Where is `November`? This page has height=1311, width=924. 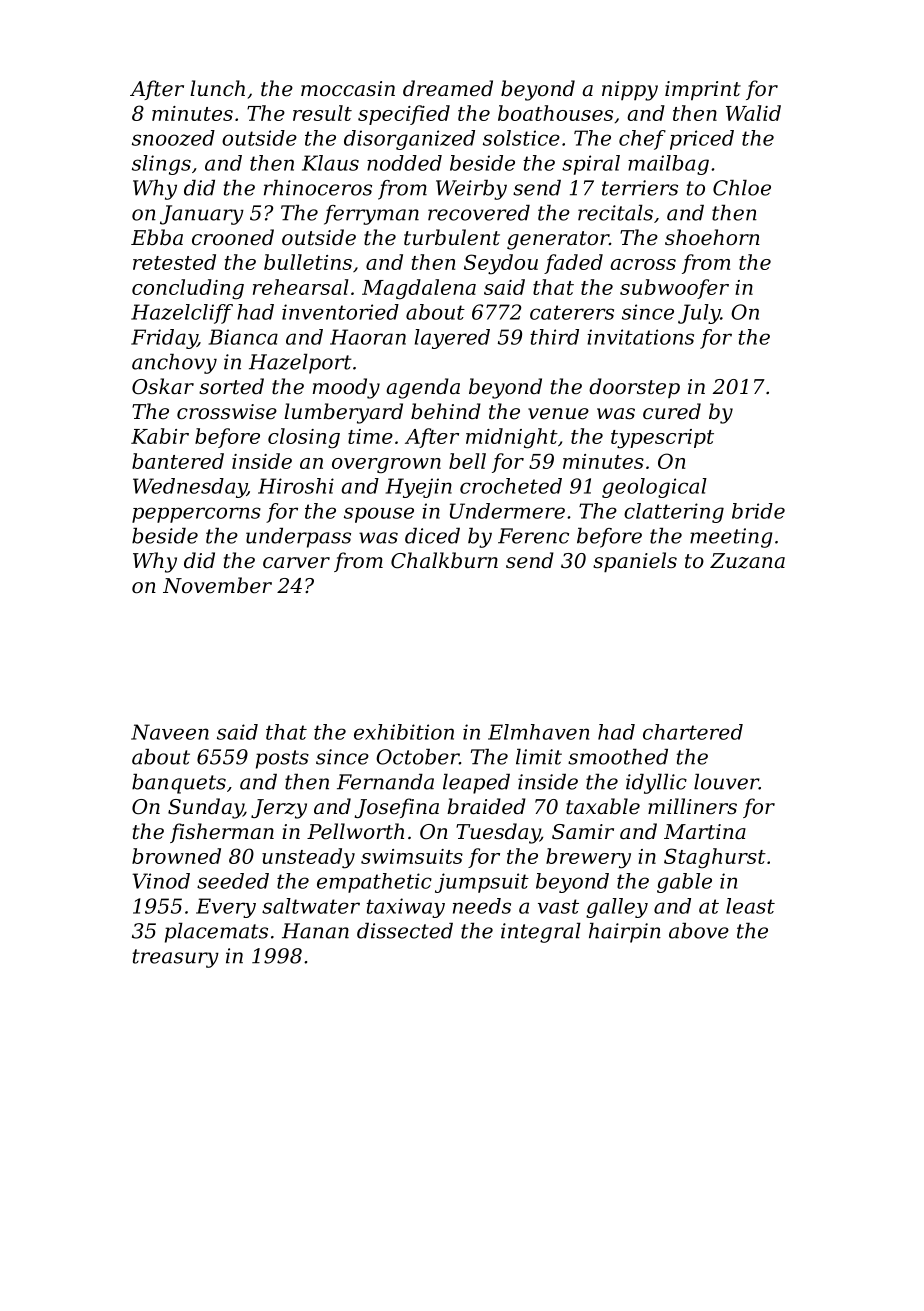 November is located at coordinates (217, 585).
